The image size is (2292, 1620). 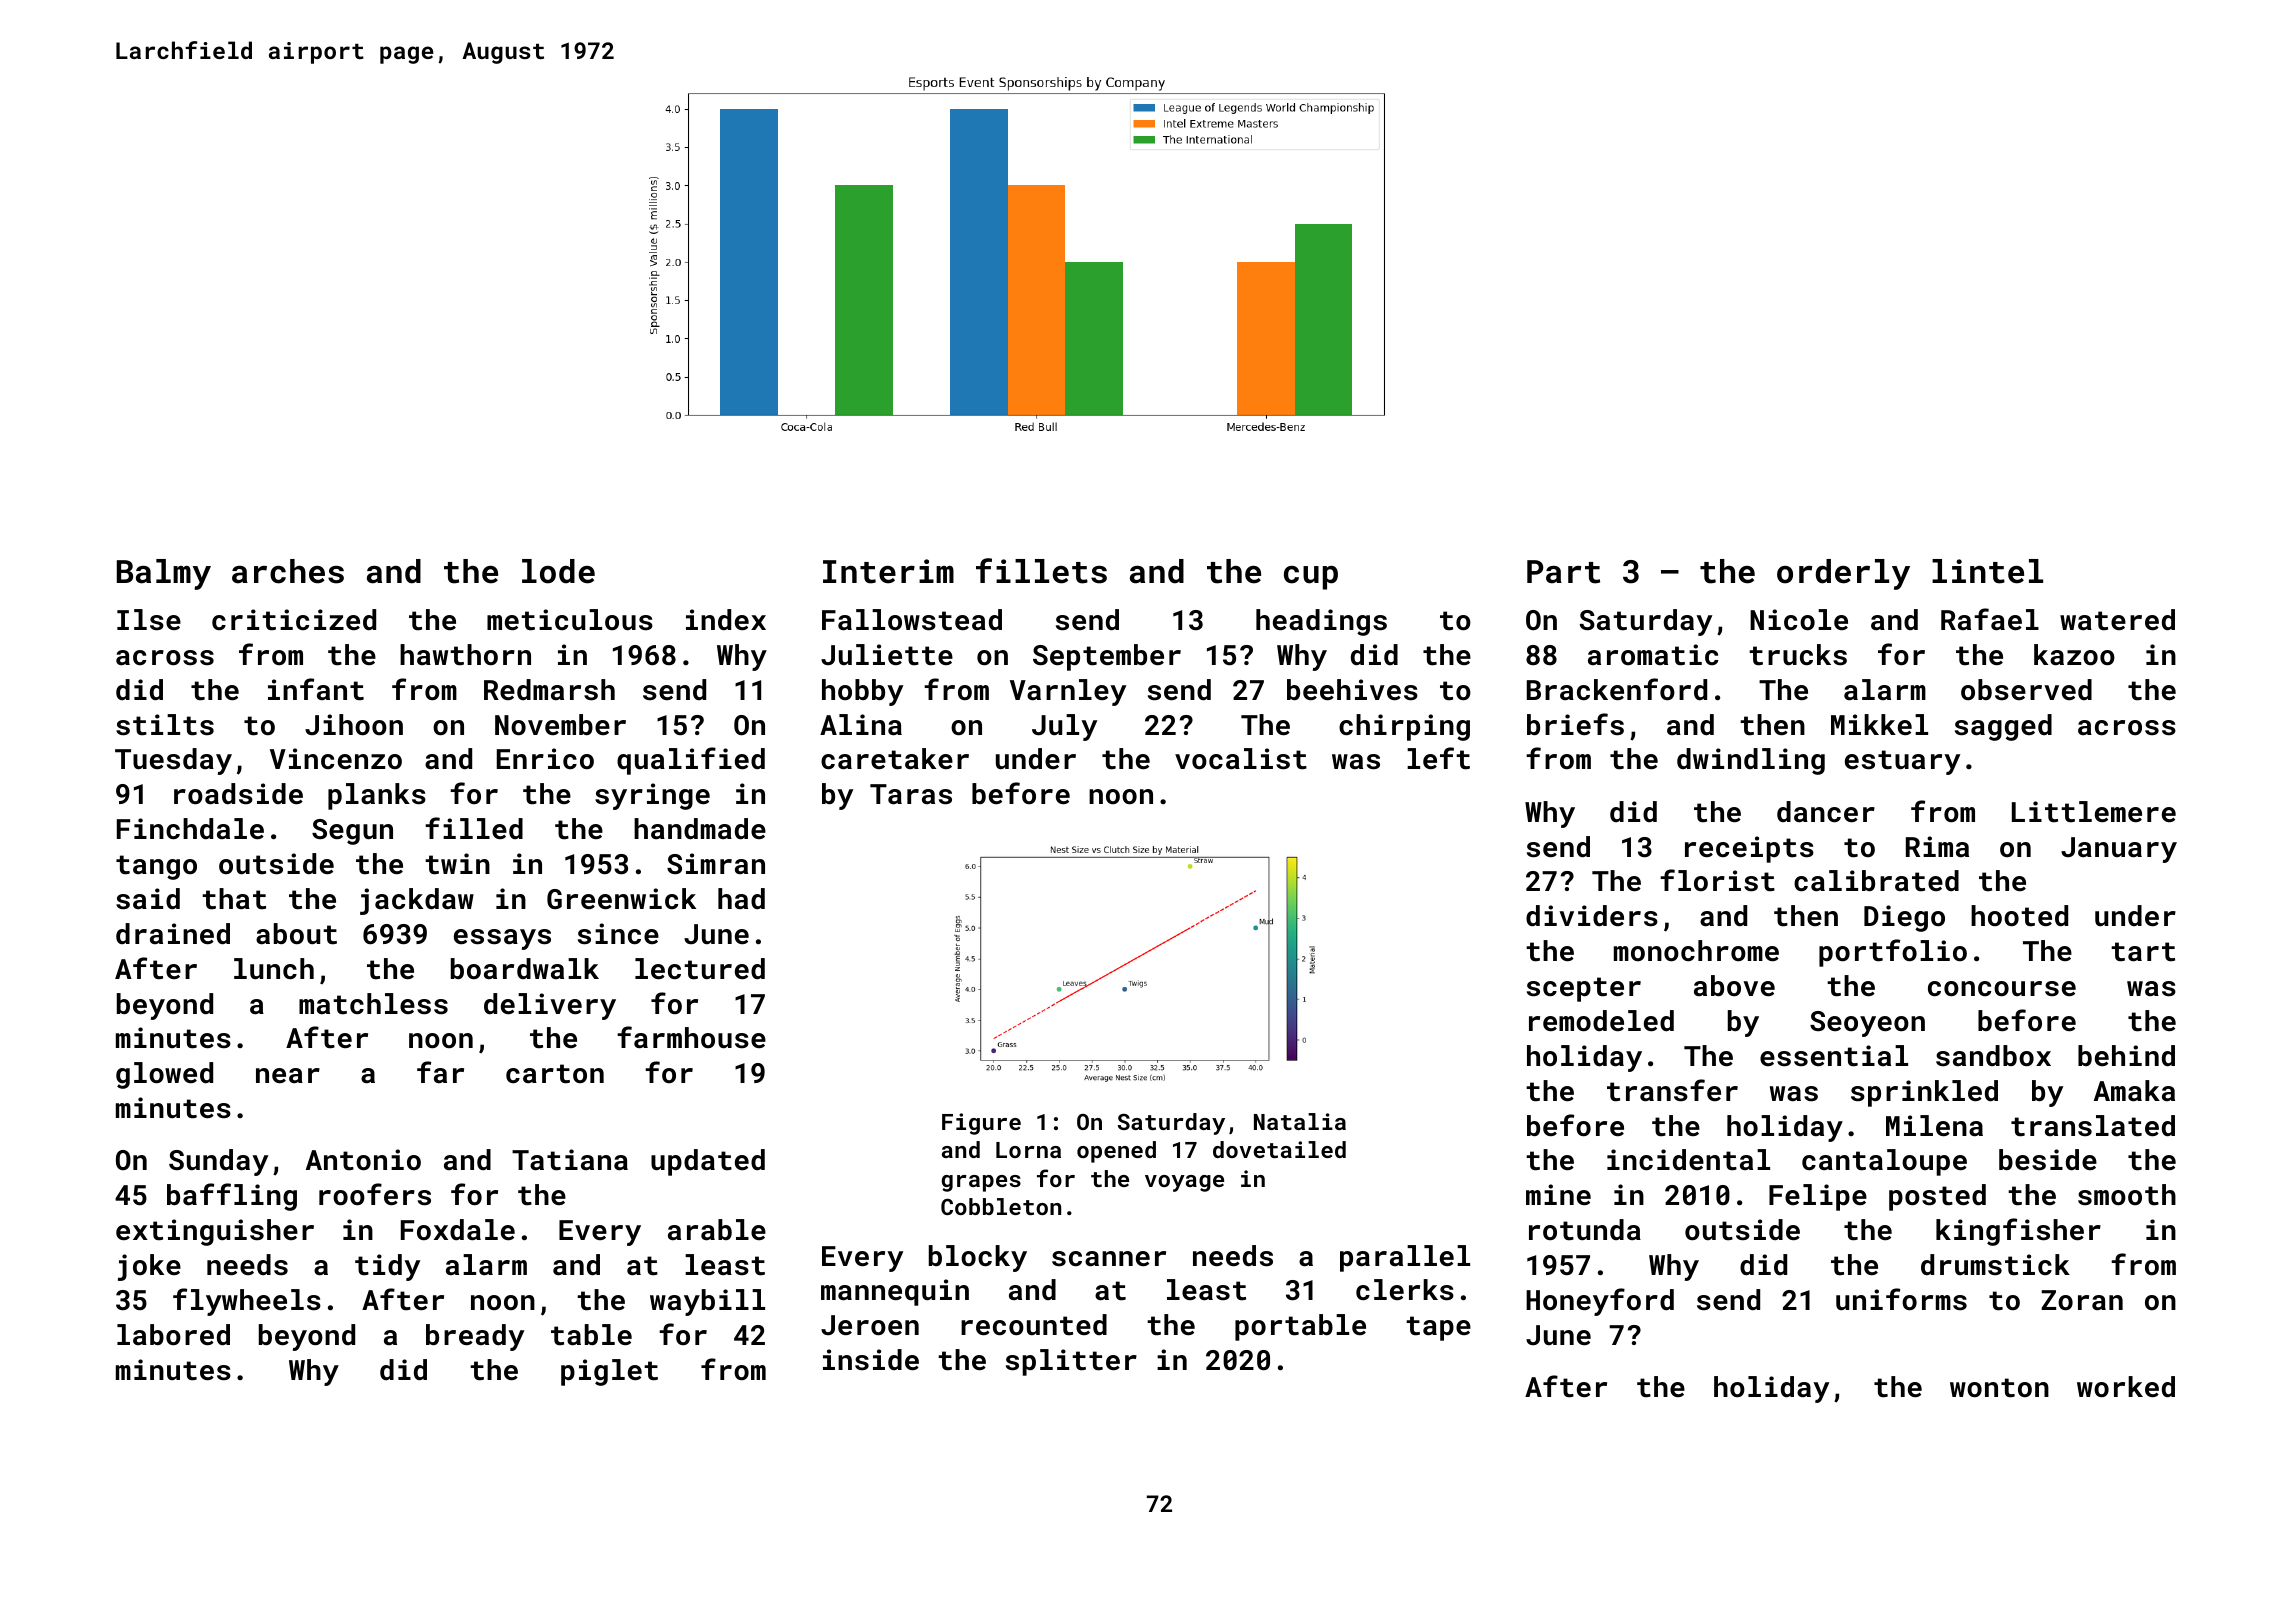 What do you see at coordinates (2074, 655) in the screenshot?
I see `kazoo` at bounding box center [2074, 655].
